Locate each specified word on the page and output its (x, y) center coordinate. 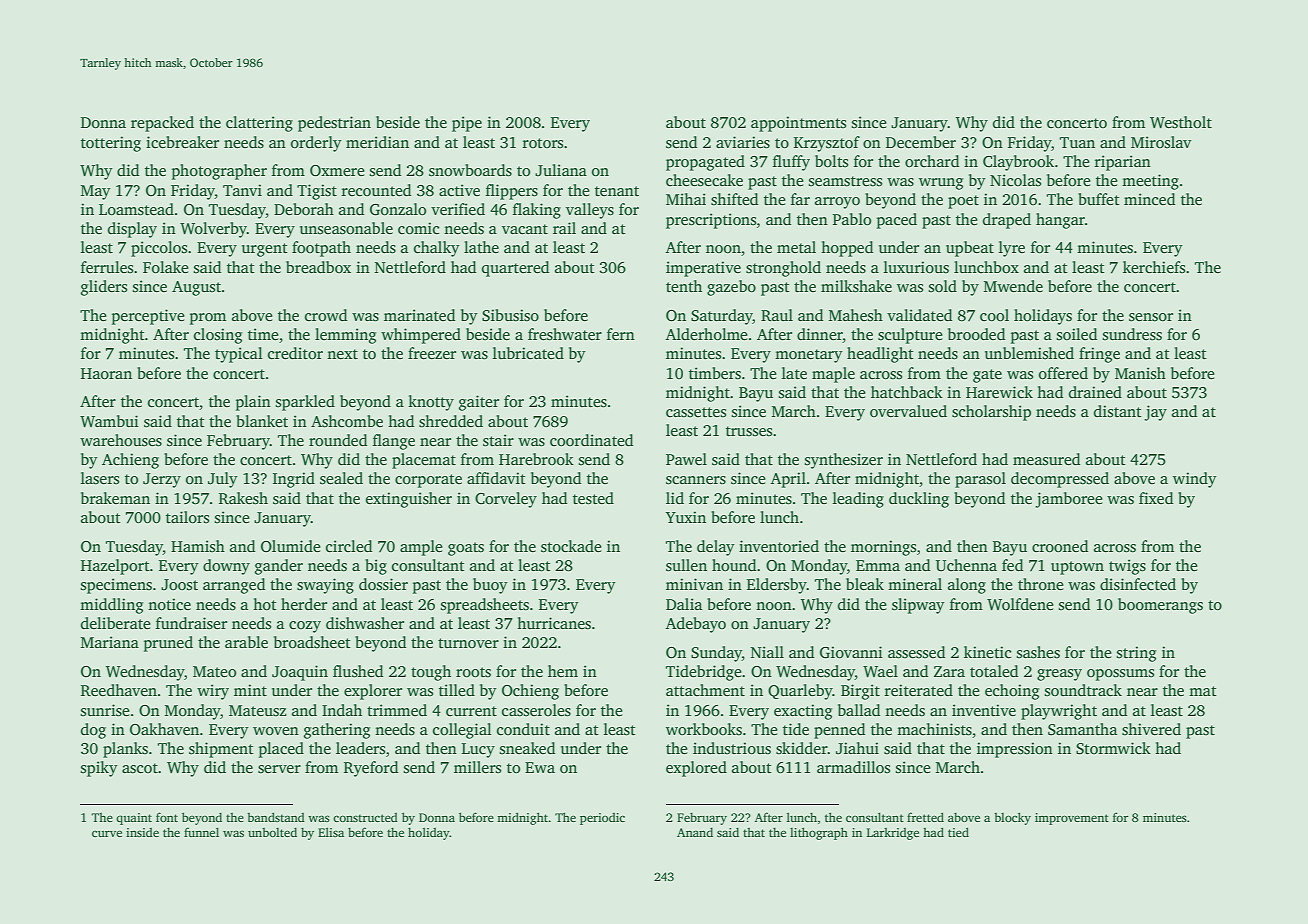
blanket (262, 421)
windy (1195, 480)
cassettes (696, 412)
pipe (467, 124)
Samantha (1082, 729)
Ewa (540, 767)
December (921, 142)
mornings (883, 548)
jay (1155, 413)
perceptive (148, 317)
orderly (316, 144)
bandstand (276, 817)
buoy (490, 586)
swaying (325, 586)
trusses (749, 431)
